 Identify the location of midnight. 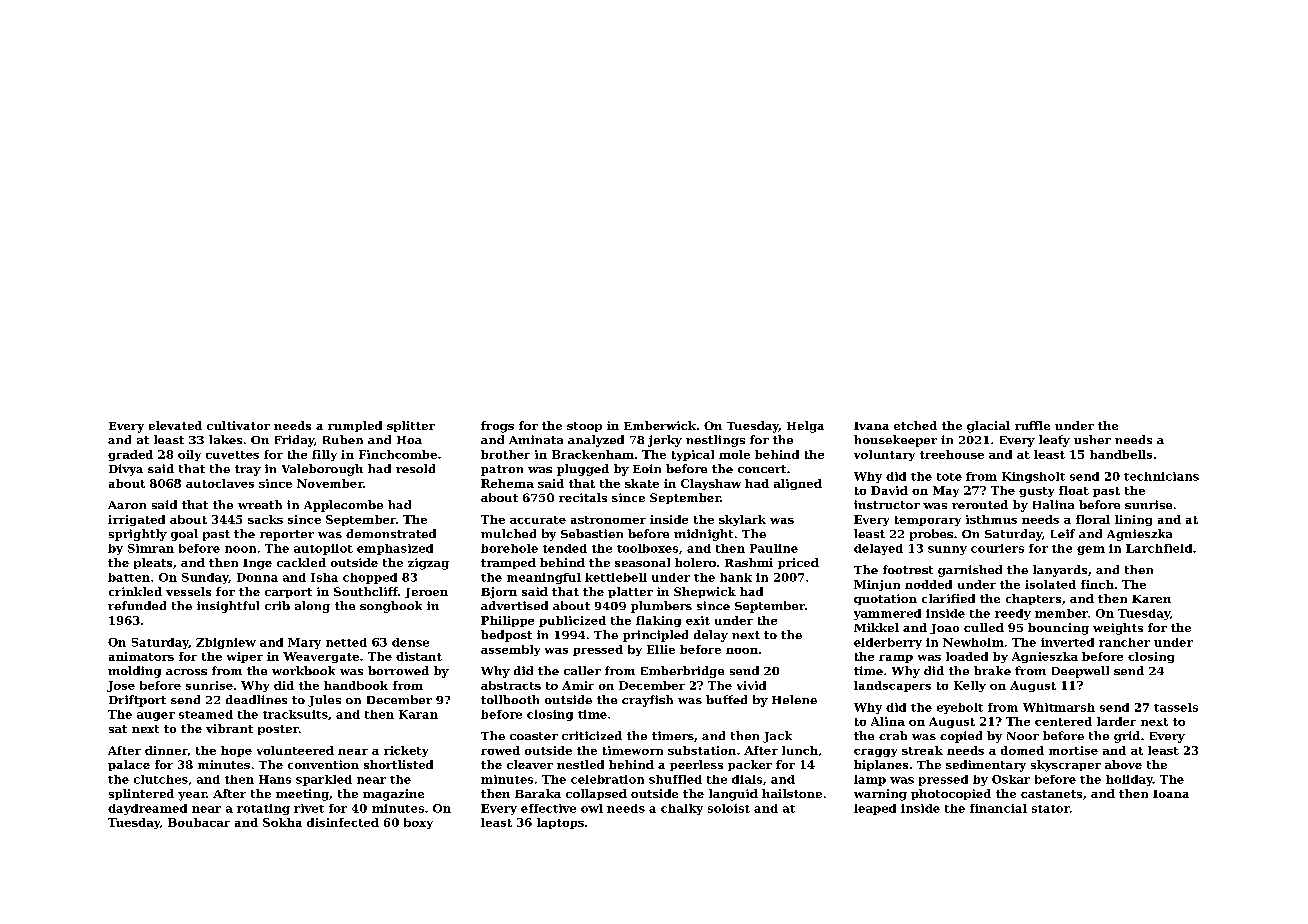
(703, 535).
